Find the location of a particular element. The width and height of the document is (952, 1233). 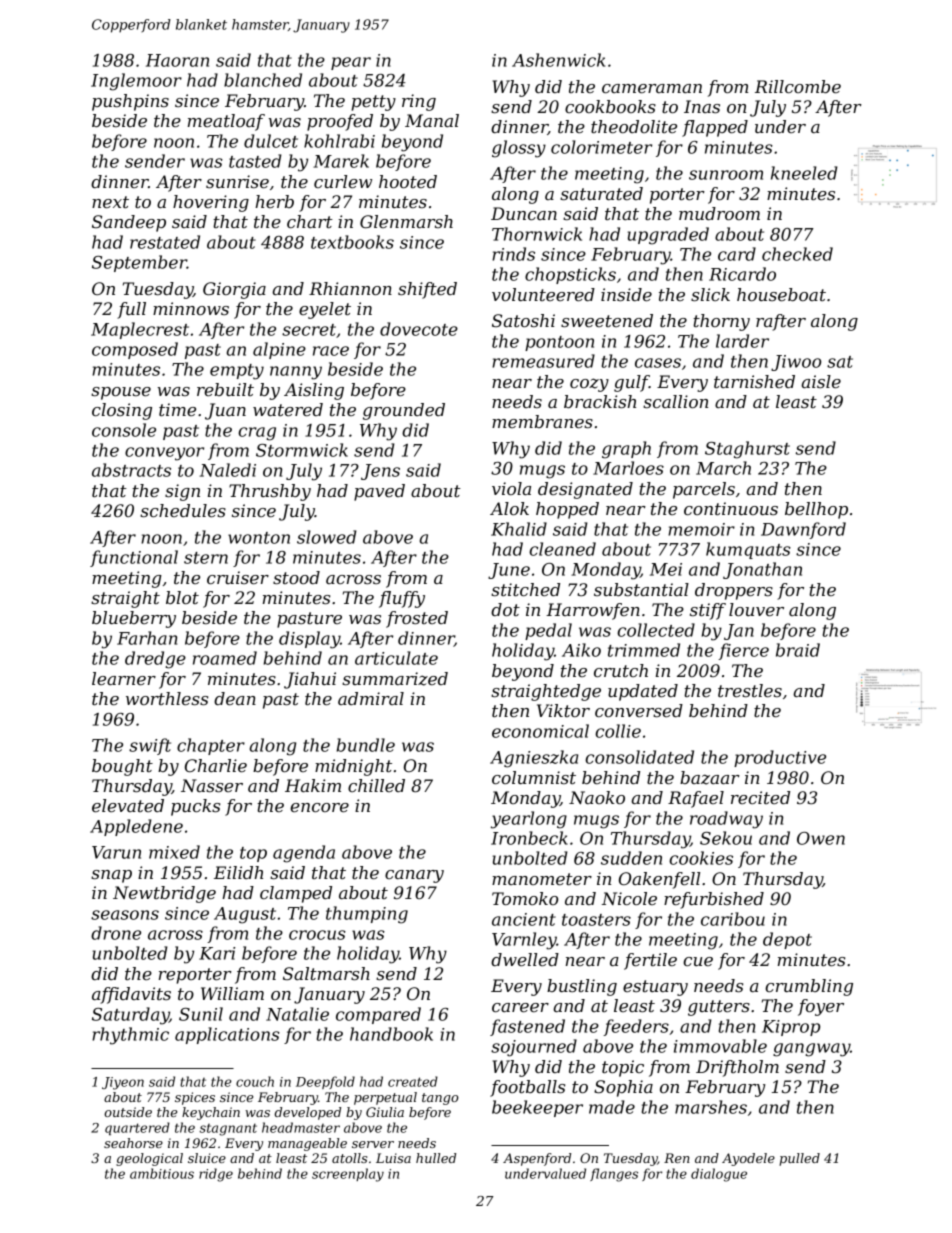

handbook is located at coordinates (391, 1034).
